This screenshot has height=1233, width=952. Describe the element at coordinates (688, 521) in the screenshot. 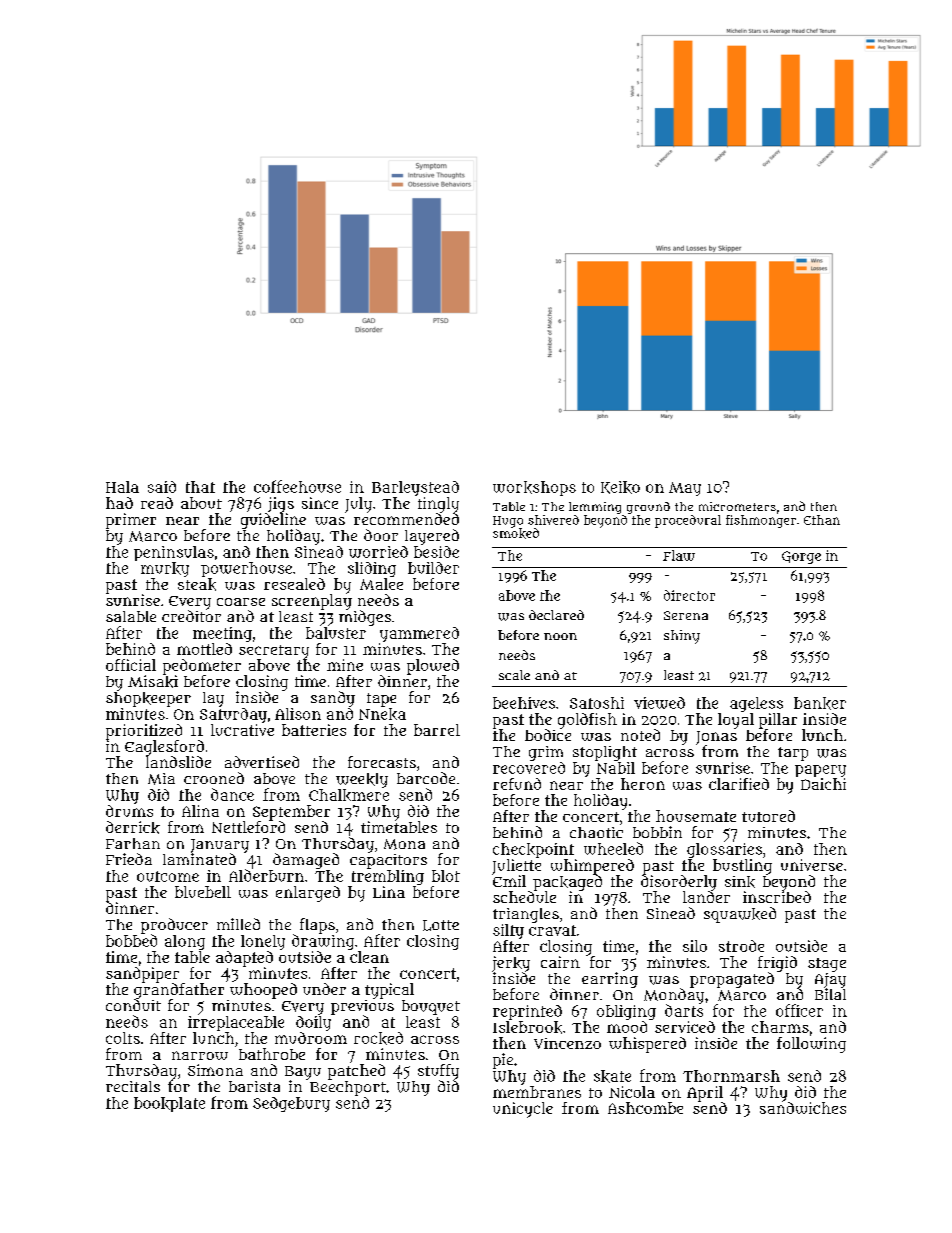

I see `procedural` at that location.
